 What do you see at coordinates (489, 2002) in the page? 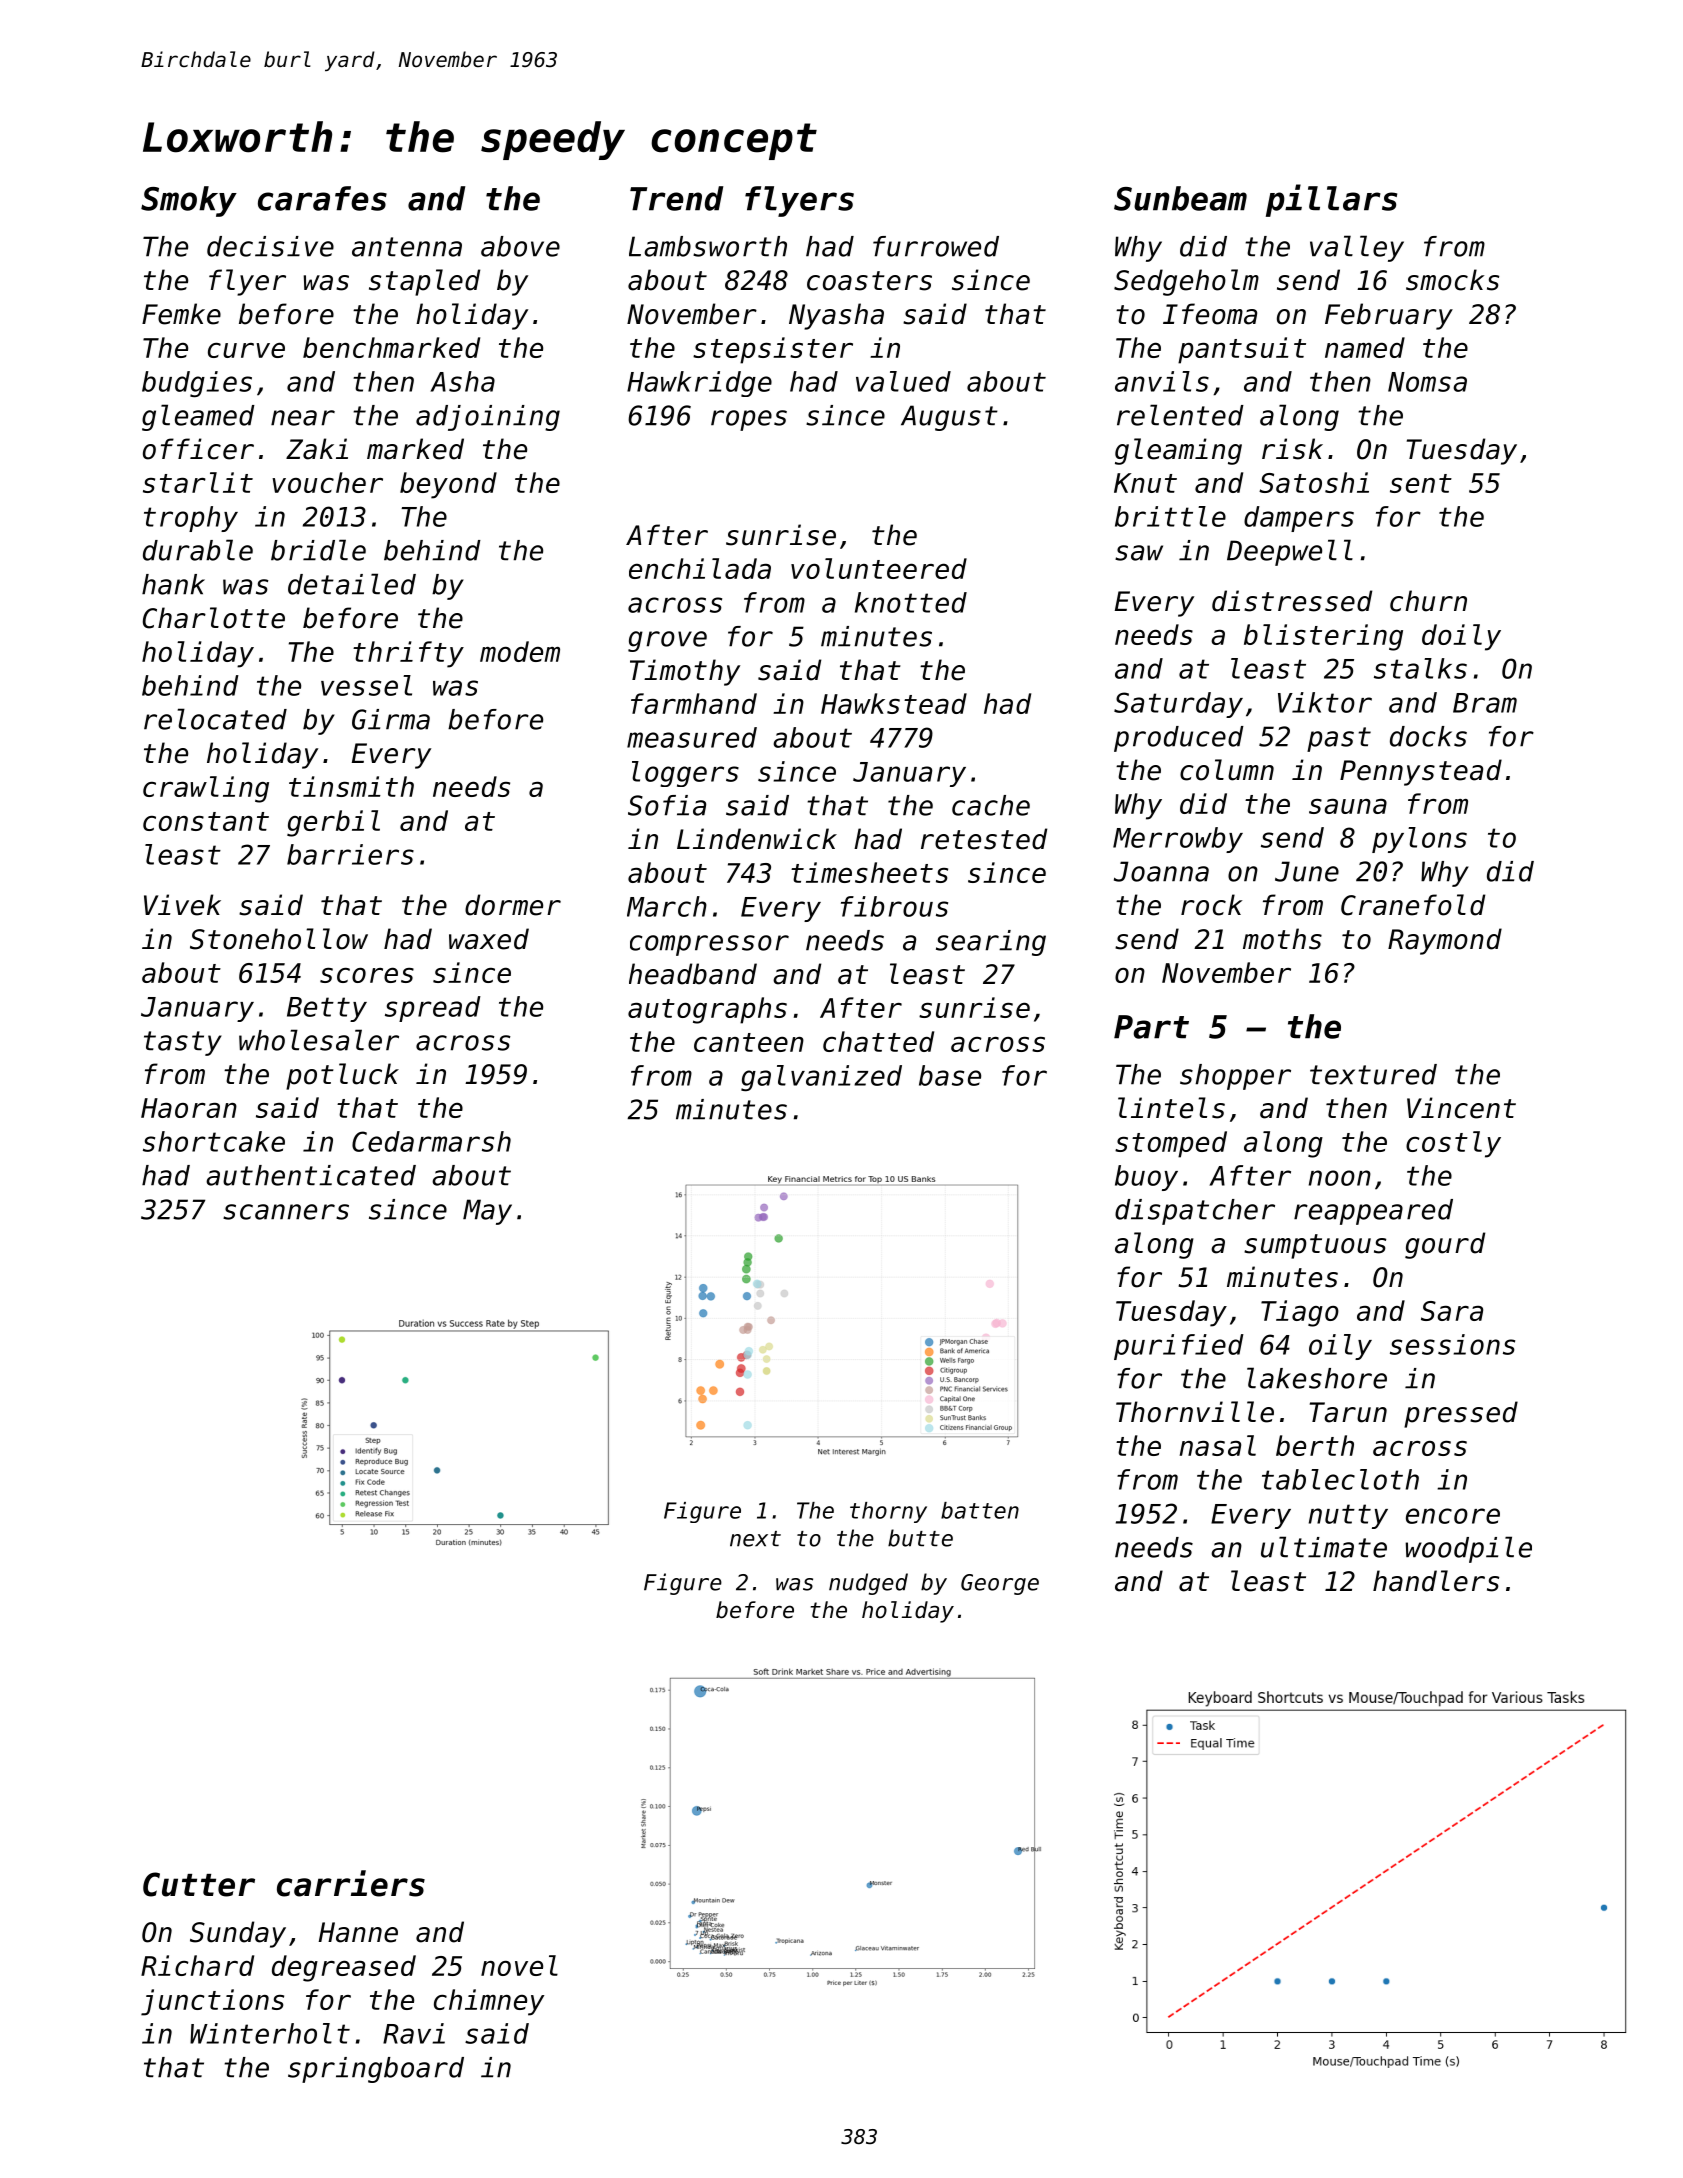
I see `chimney` at bounding box center [489, 2002].
